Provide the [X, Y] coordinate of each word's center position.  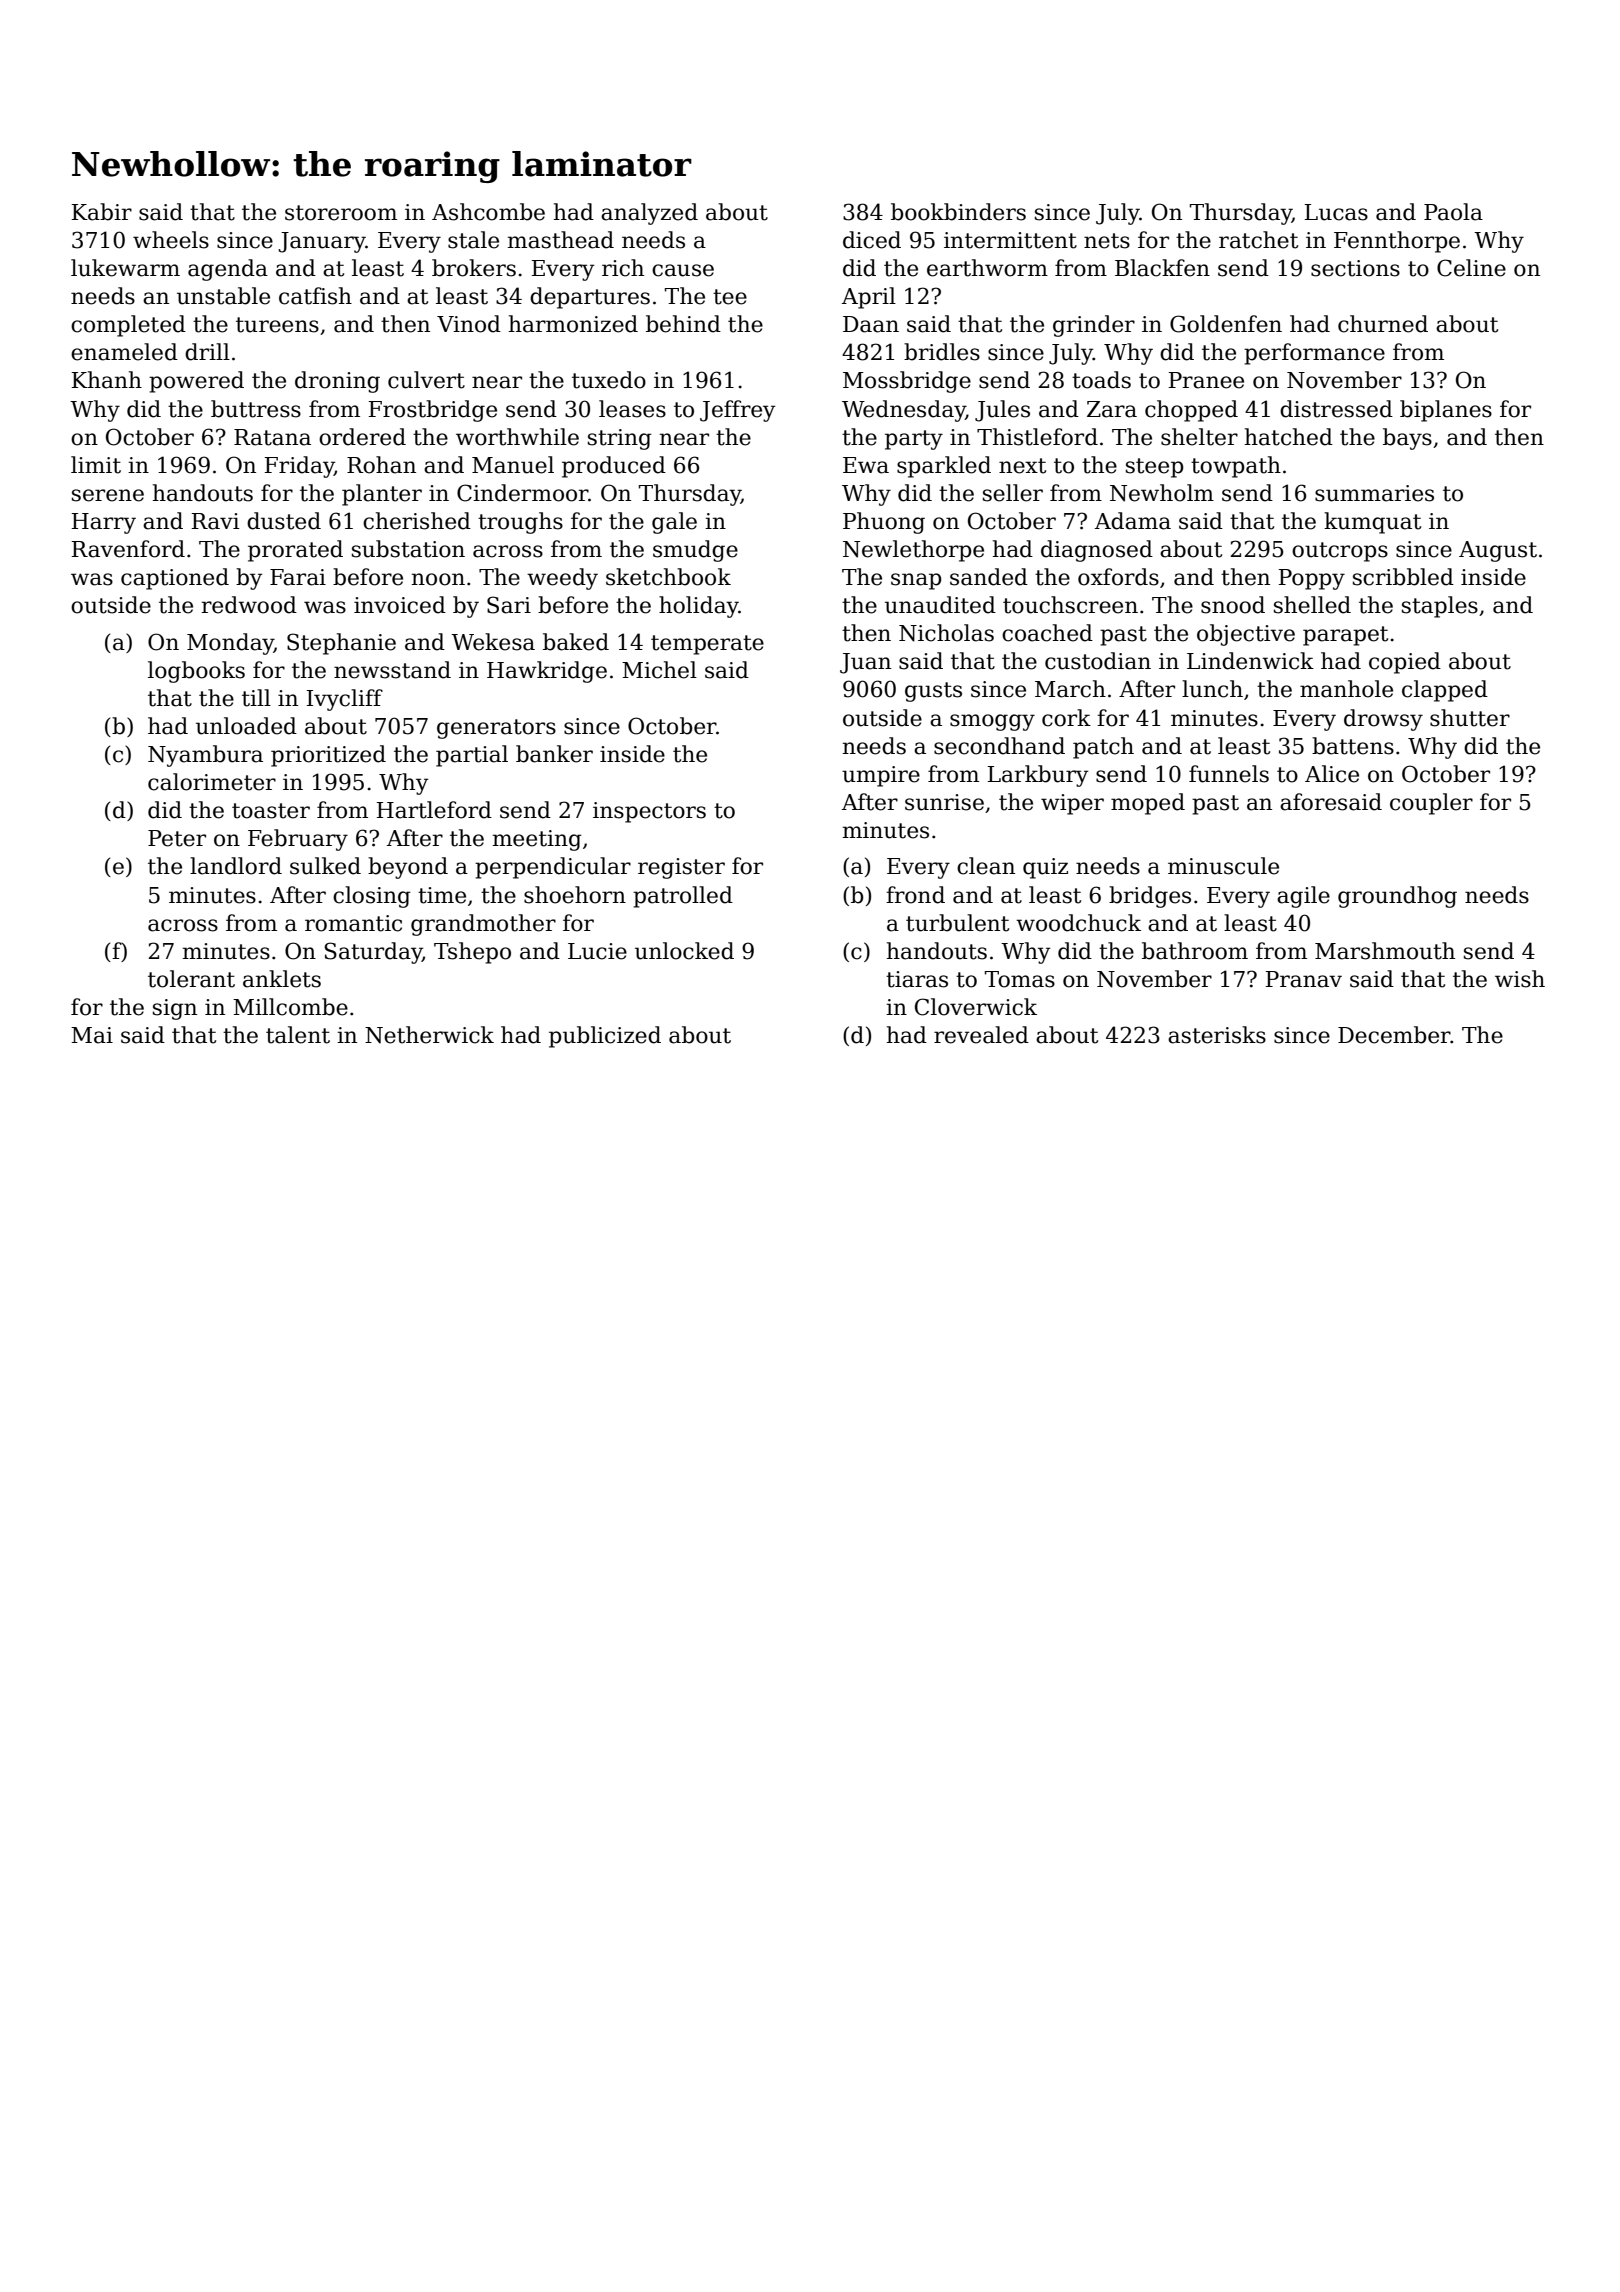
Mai [92, 1035]
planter [382, 495]
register [681, 868]
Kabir [102, 212]
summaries [1374, 493]
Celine [1471, 268]
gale [674, 523]
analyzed [649, 214]
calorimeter [212, 782]
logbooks [196, 672]
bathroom [1195, 951]
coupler [1431, 804]
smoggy [992, 722]
